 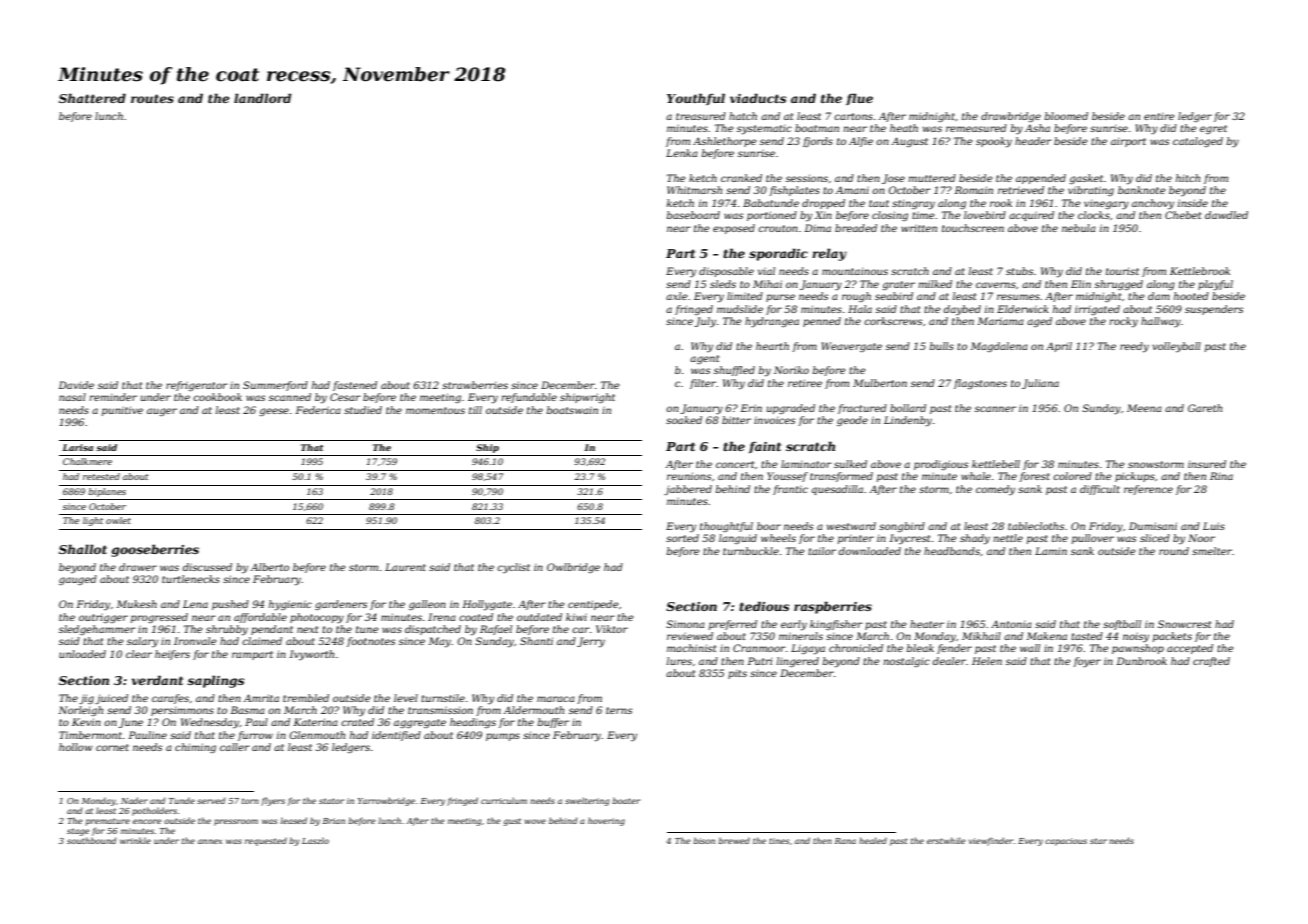 I want to click on smelter, so click(x=1212, y=551).
